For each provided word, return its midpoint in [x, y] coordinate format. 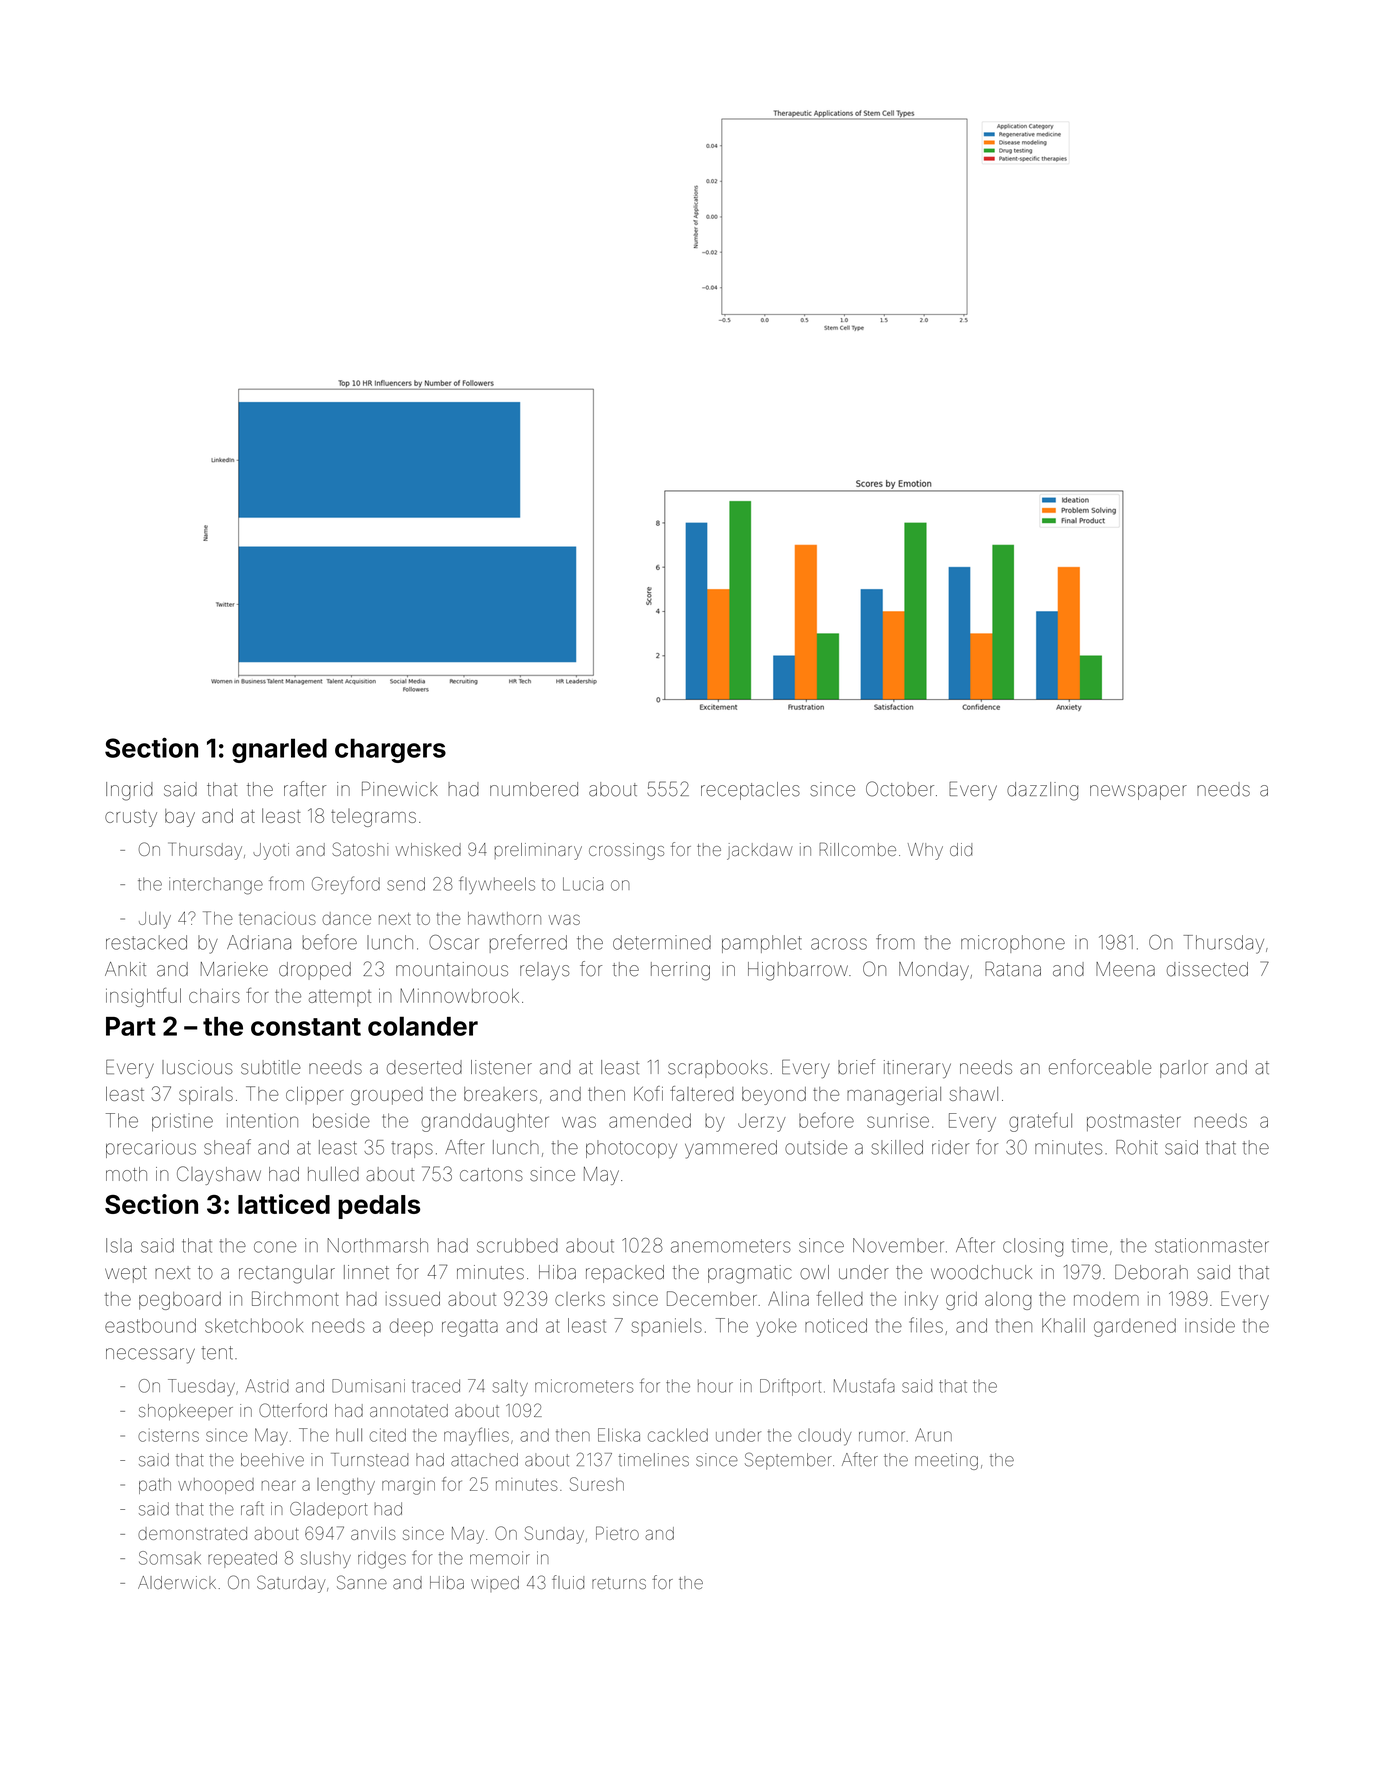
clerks [580, 1299]
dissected [1207, 969]
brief [856, 1067]
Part [131, 1026]
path [155, 1486]
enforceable [1100, 1067]
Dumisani [368, 1386]
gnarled [279, 750]
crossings [626, 851]
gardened [1135, 1327]
